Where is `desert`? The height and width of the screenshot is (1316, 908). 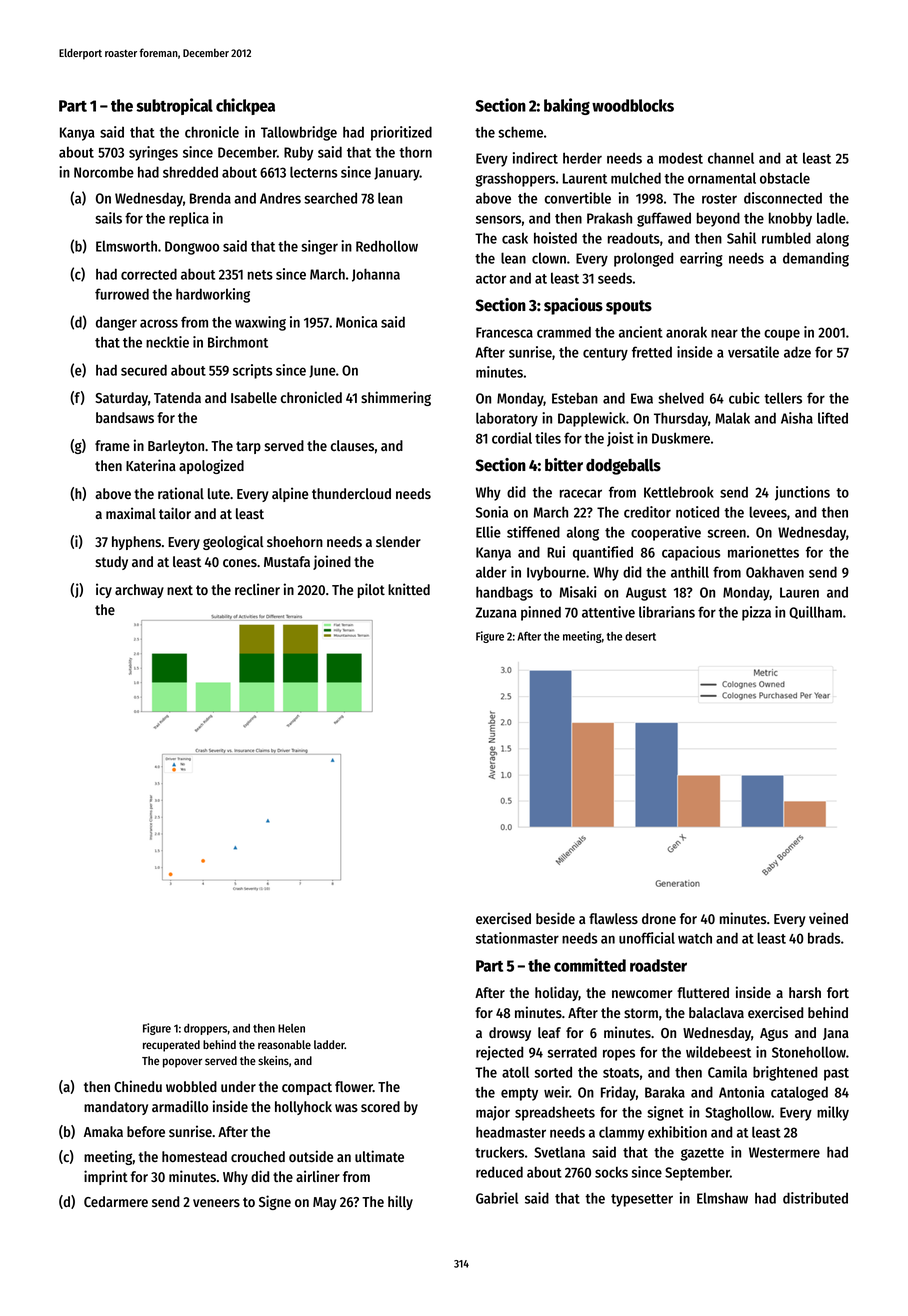
desert is located at coordinates (640, 636).
